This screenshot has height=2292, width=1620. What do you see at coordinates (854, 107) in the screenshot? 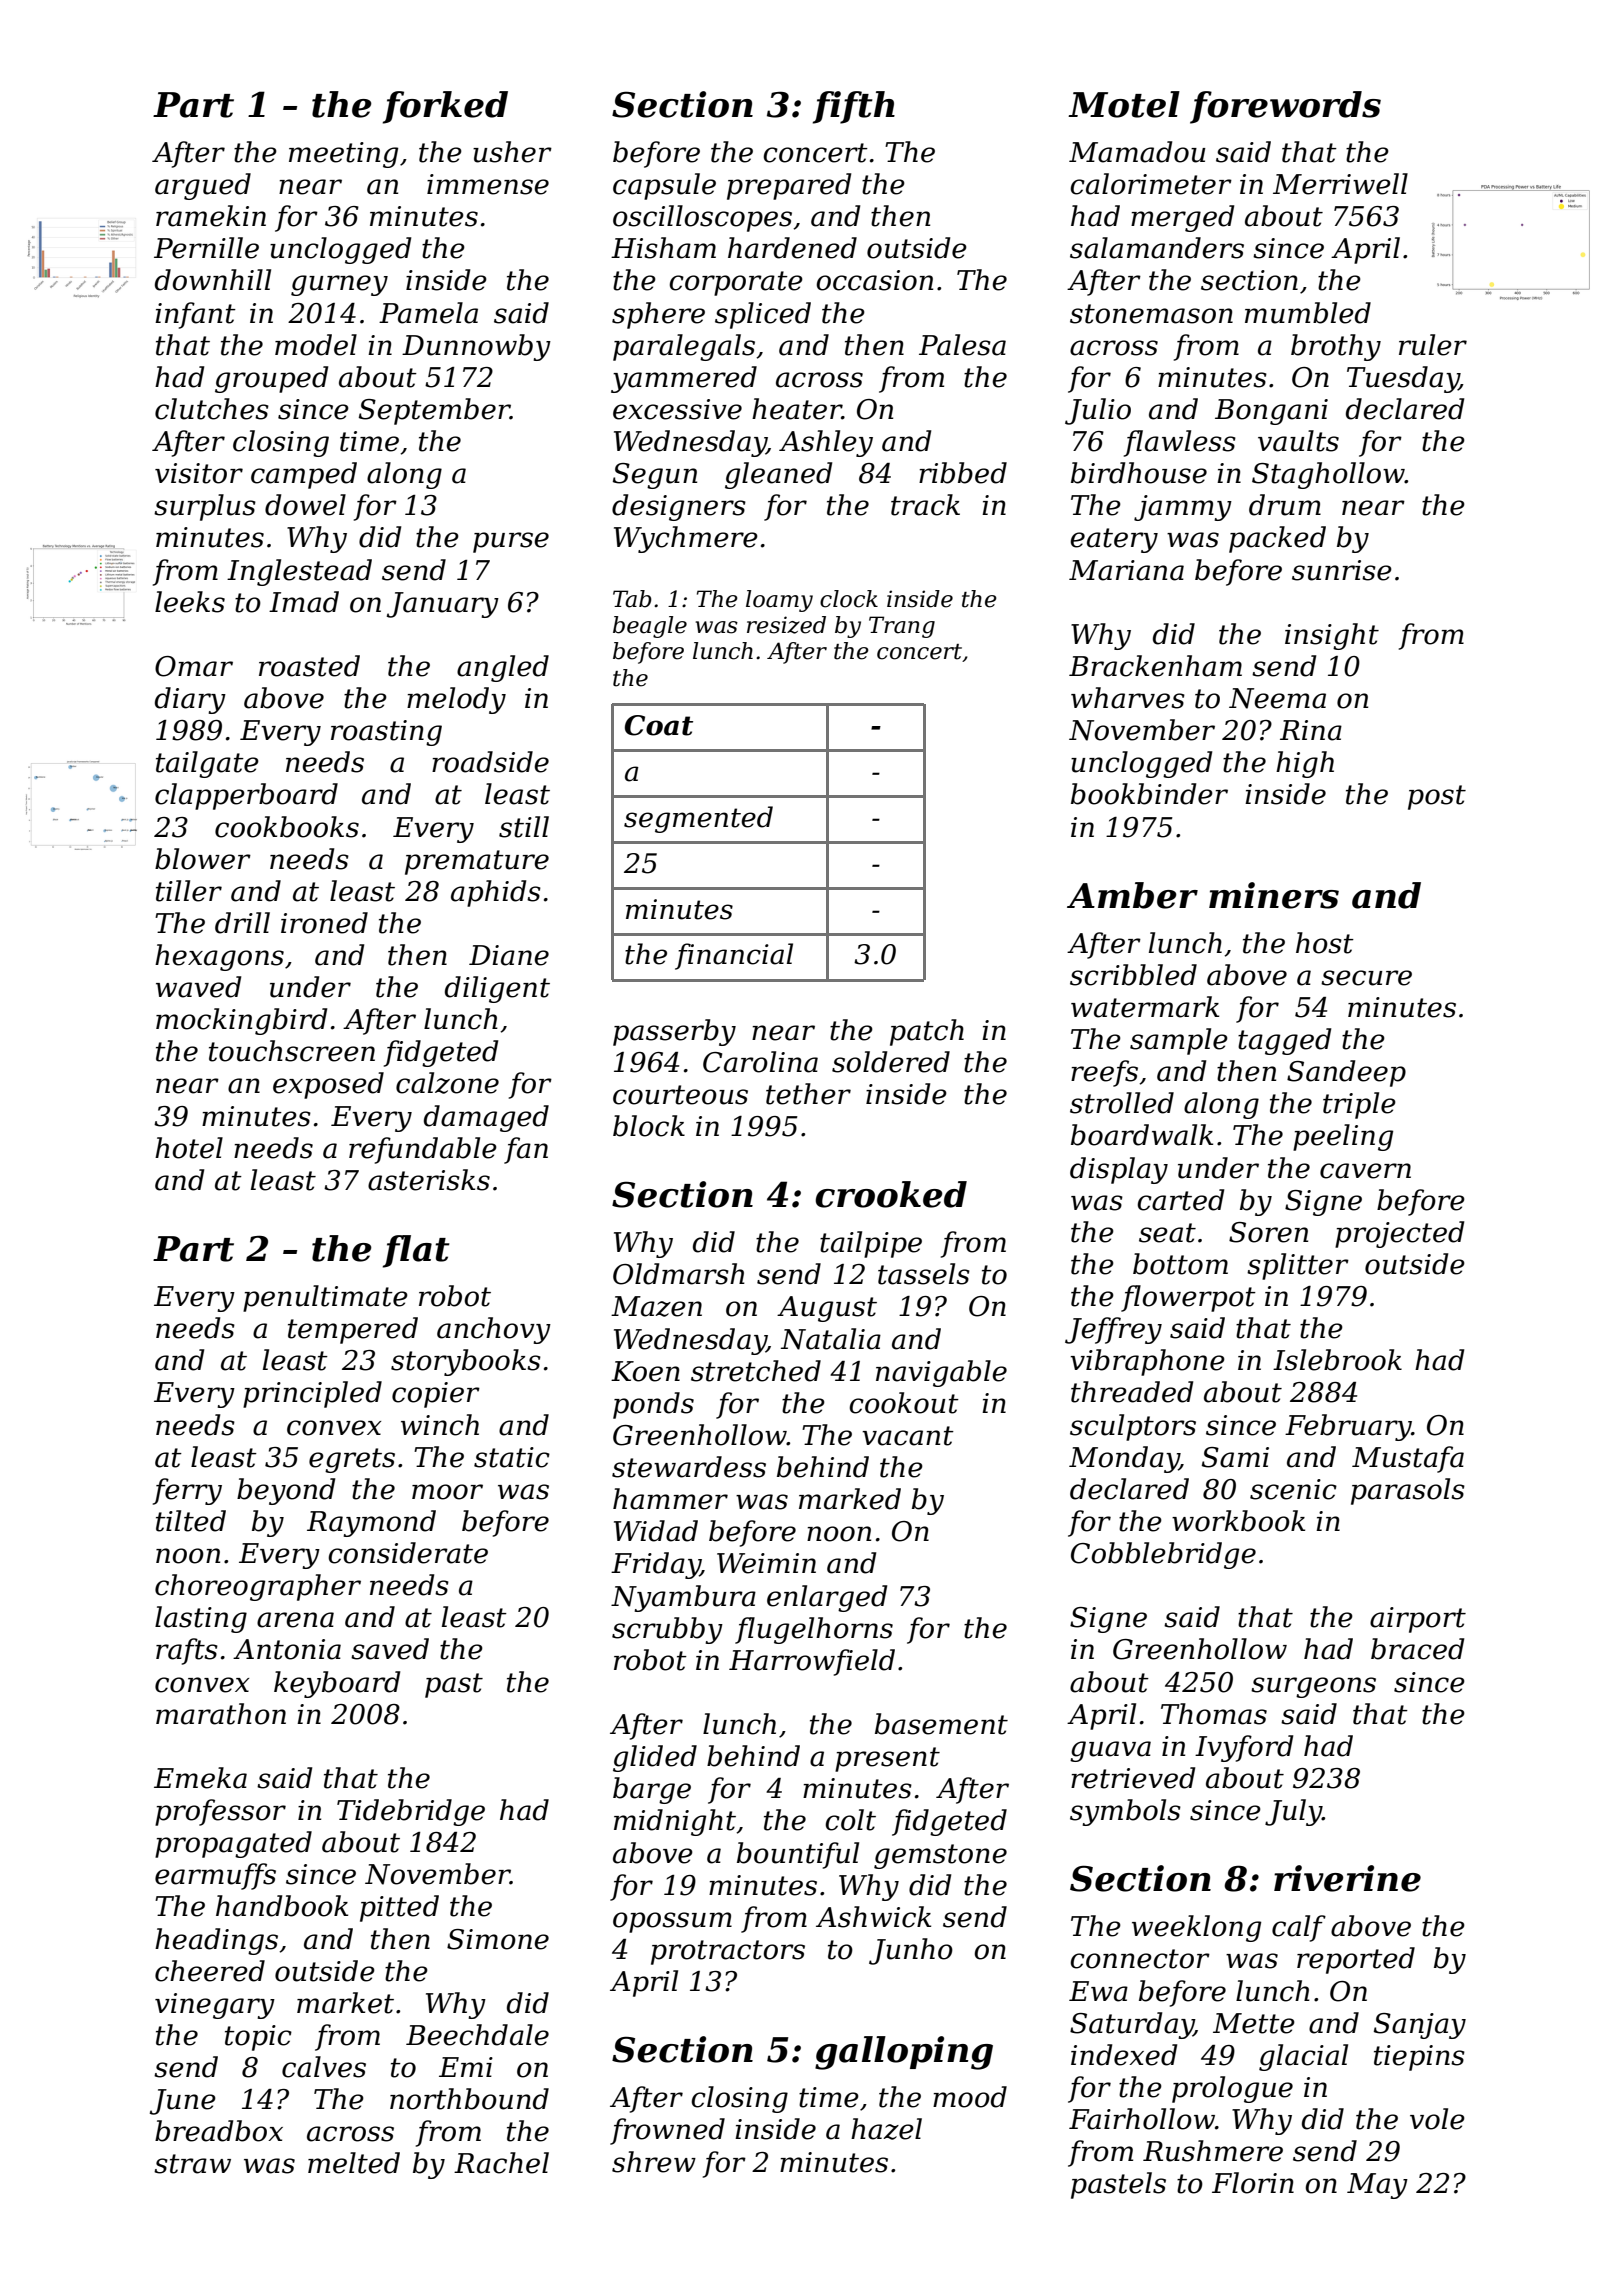
I see `fifth` at bounding box center [854, 107].
